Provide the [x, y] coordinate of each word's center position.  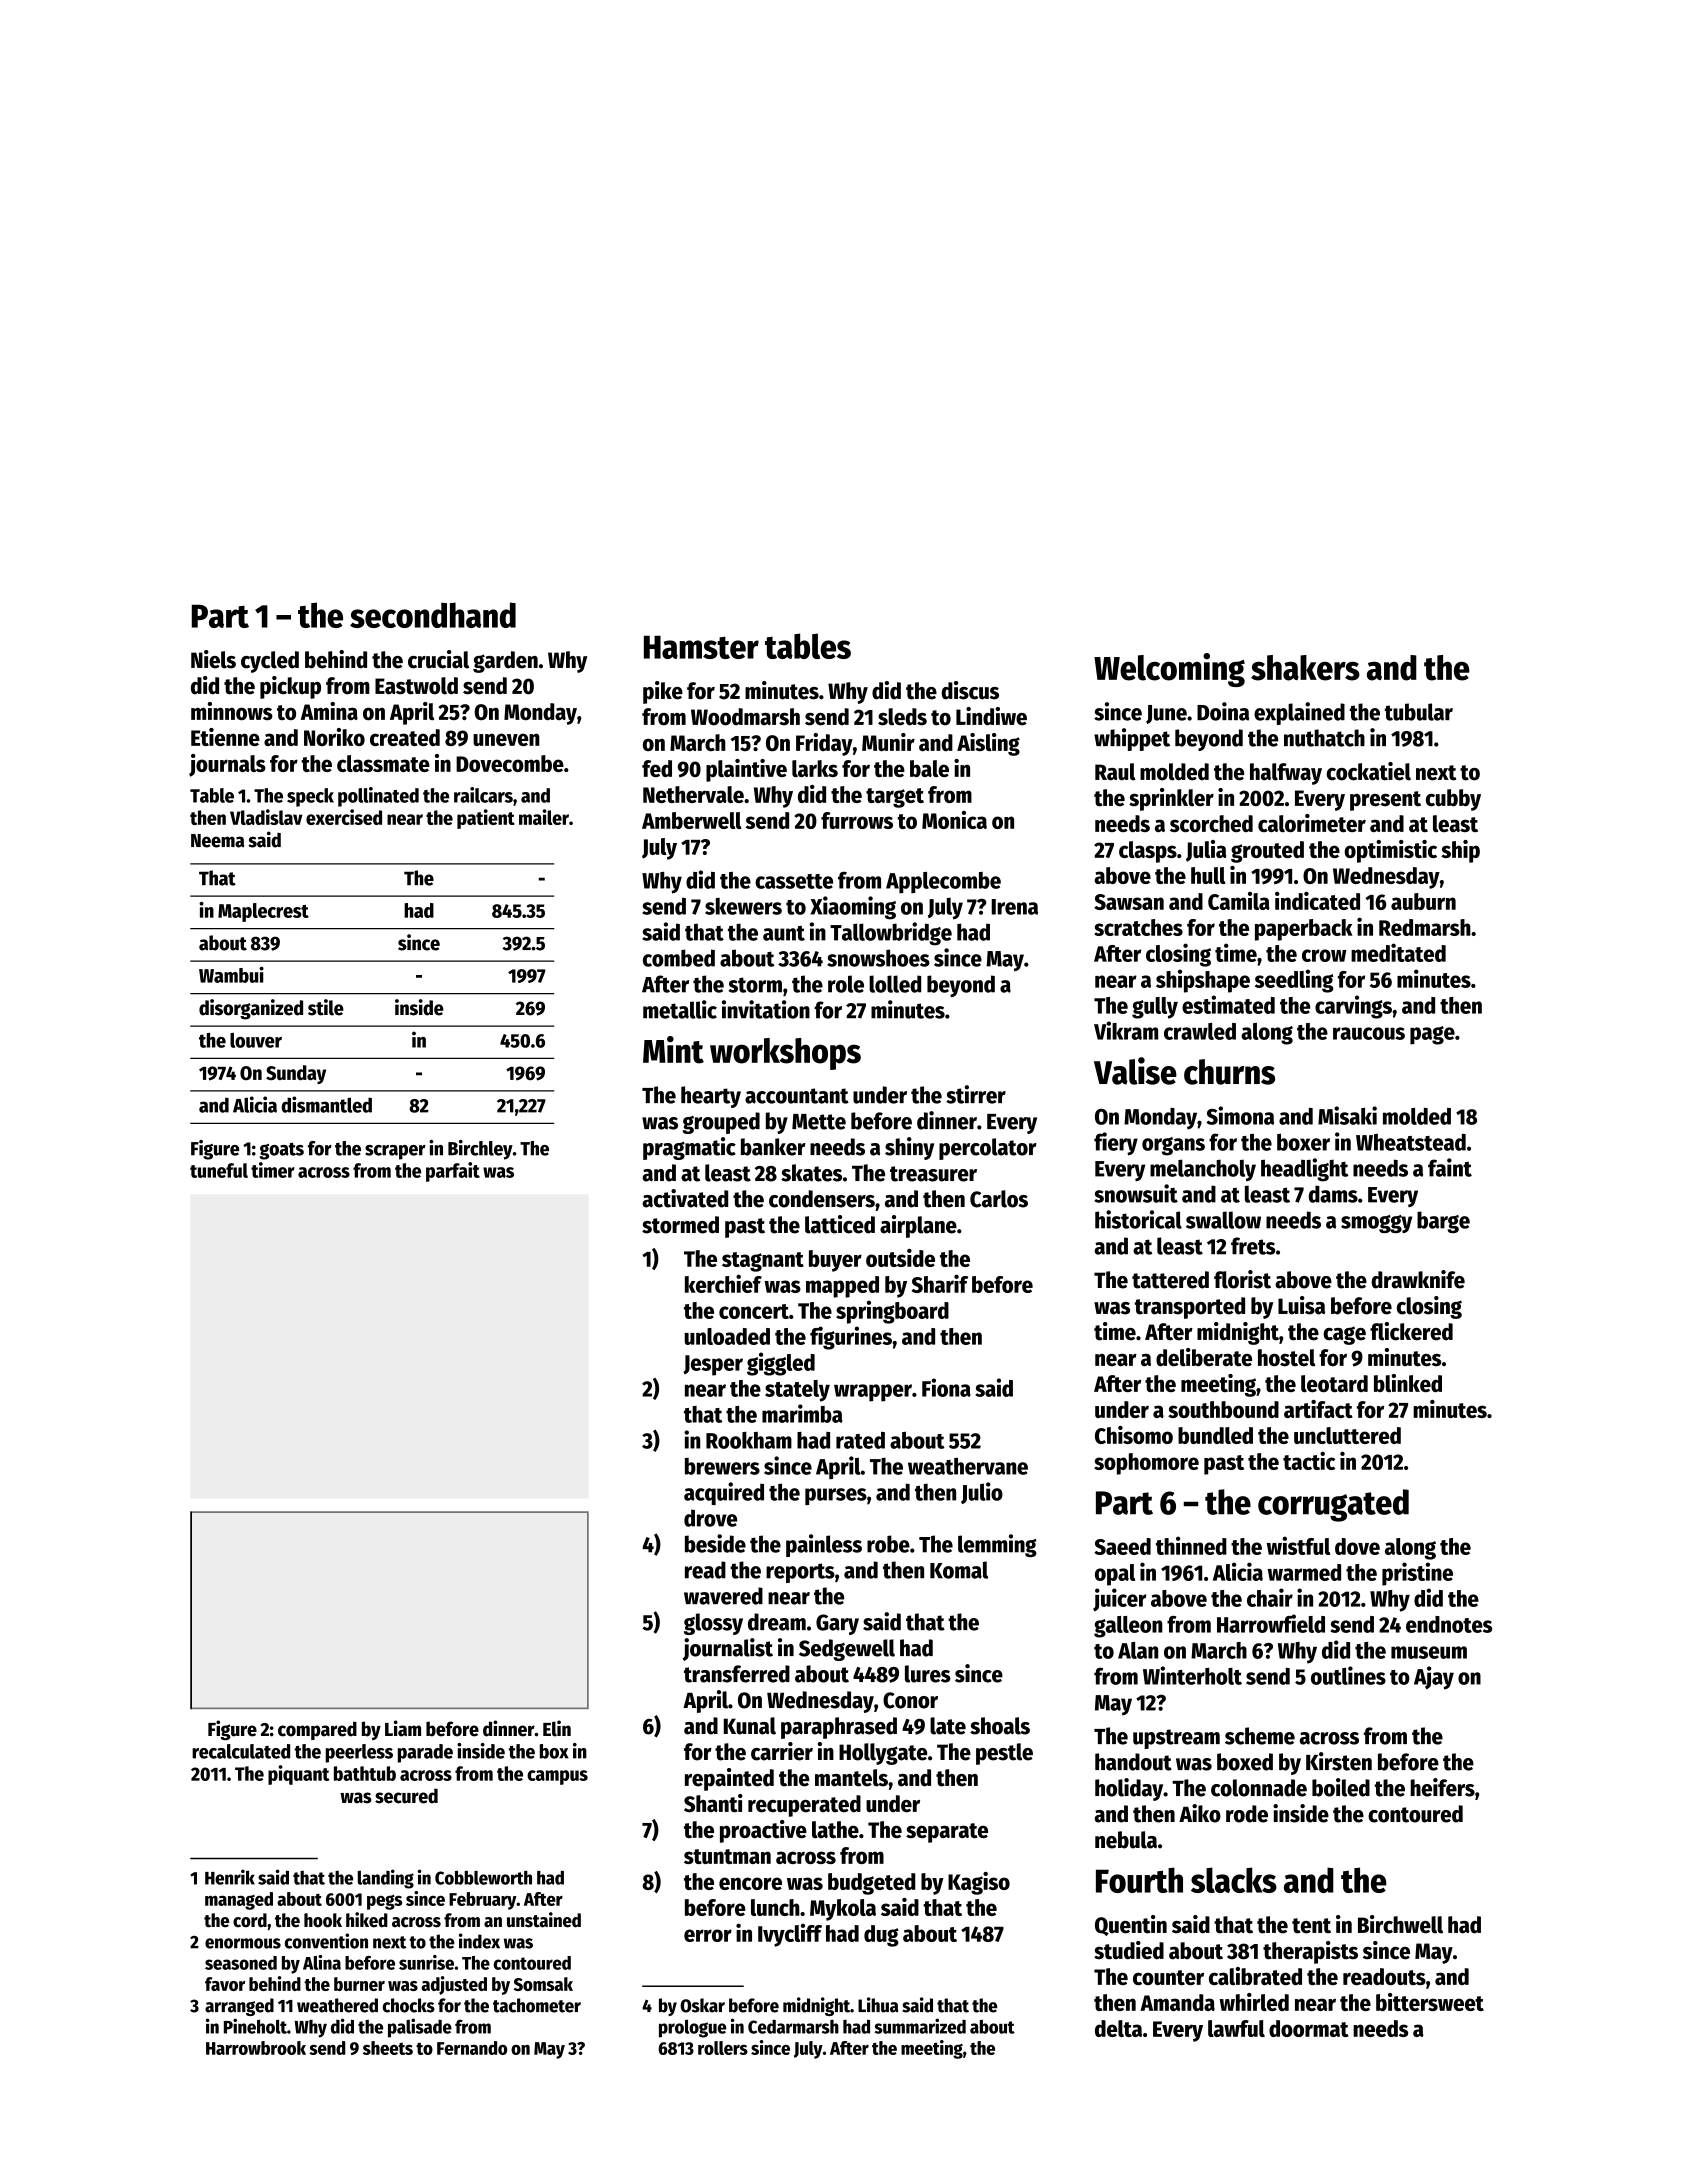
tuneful [219, 1170]
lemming [997, 1545]
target [895, 798]
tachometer [537, 2005]
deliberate [1204, 1357]
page [1432, 1035]
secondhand [433, 615]
